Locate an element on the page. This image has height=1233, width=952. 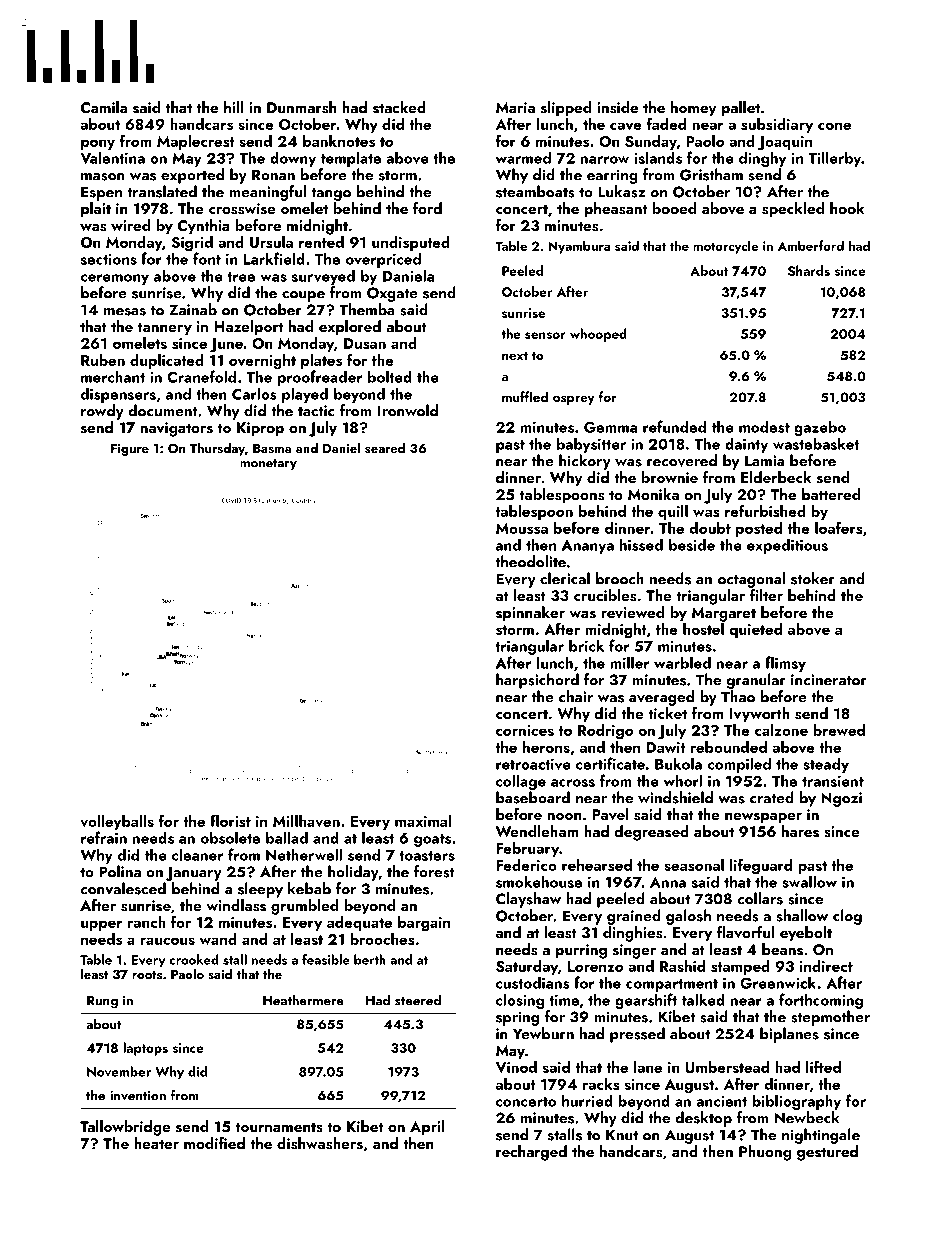
refurbished is located at coordinates (765, 510).
